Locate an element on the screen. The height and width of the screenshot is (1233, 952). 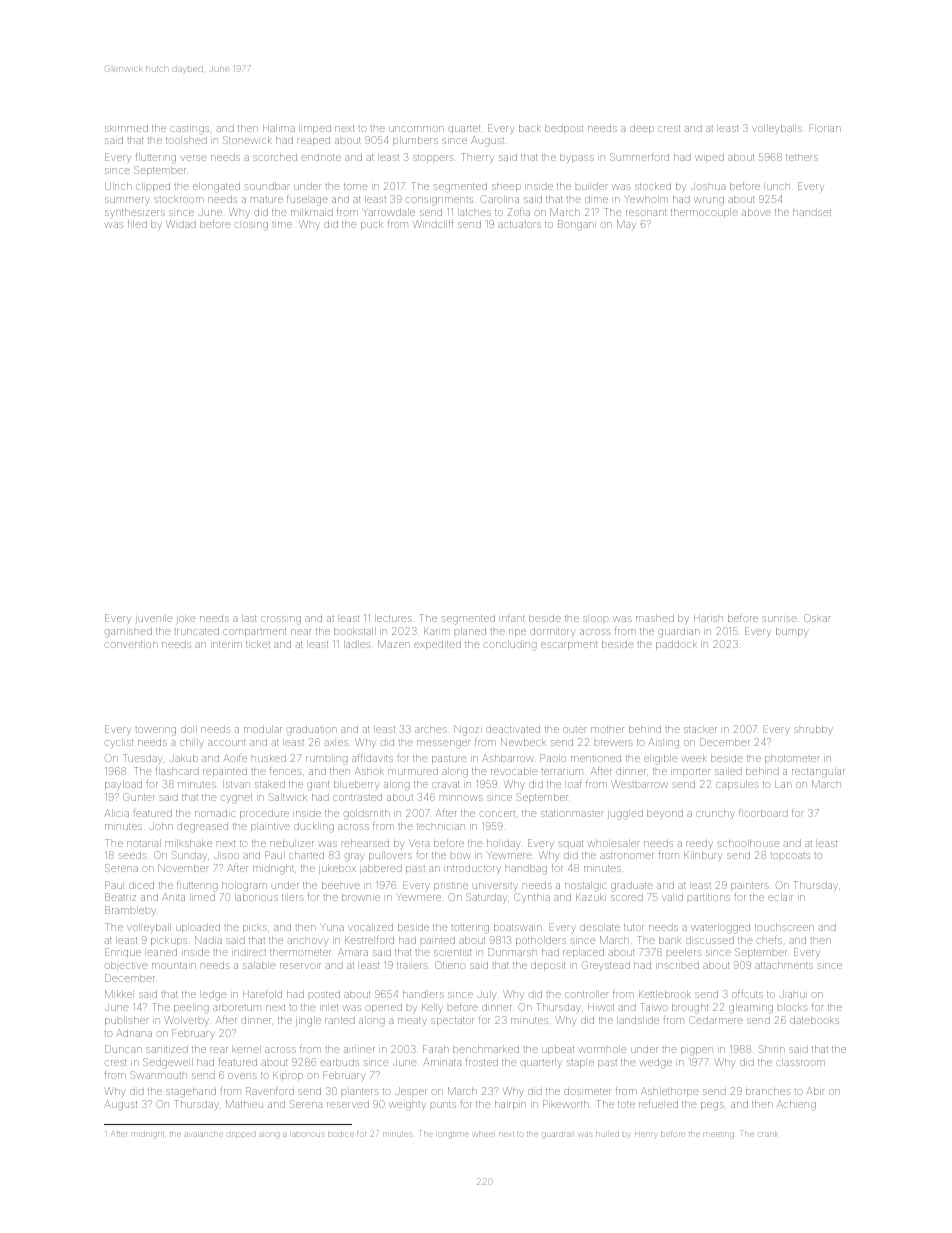
skimmed is located at coordinates (126, 128).
